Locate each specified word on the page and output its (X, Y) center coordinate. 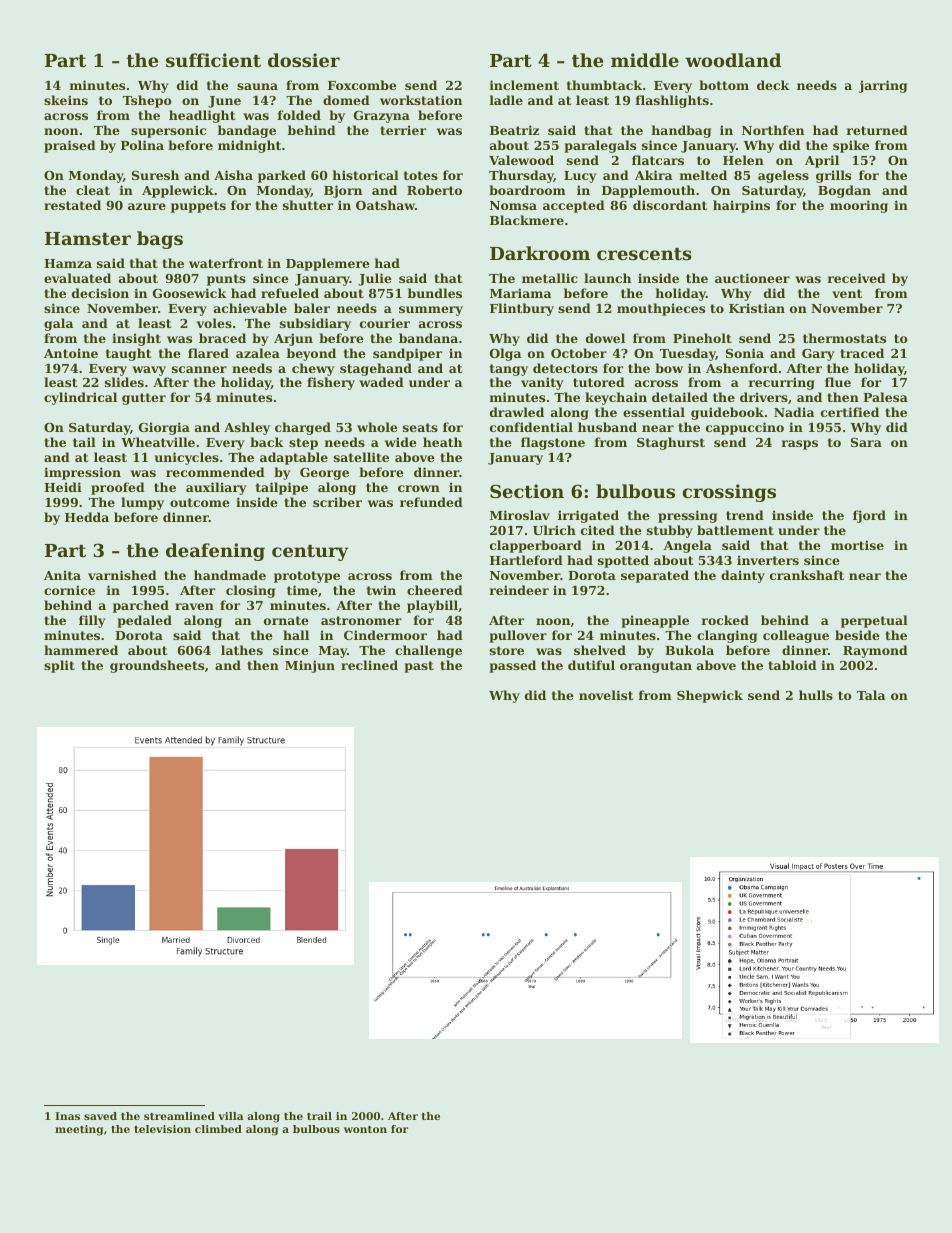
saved (100, 1116)
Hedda (87, 517)
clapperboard (536, 546)
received (857, 278)
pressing (687, 516)
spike (851, 146)
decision (100, 293)
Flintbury (522, 309)
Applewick (178, 191)
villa (230, 1116)
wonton (365, 1129)
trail (319, 1116)
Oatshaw (385, 205)
